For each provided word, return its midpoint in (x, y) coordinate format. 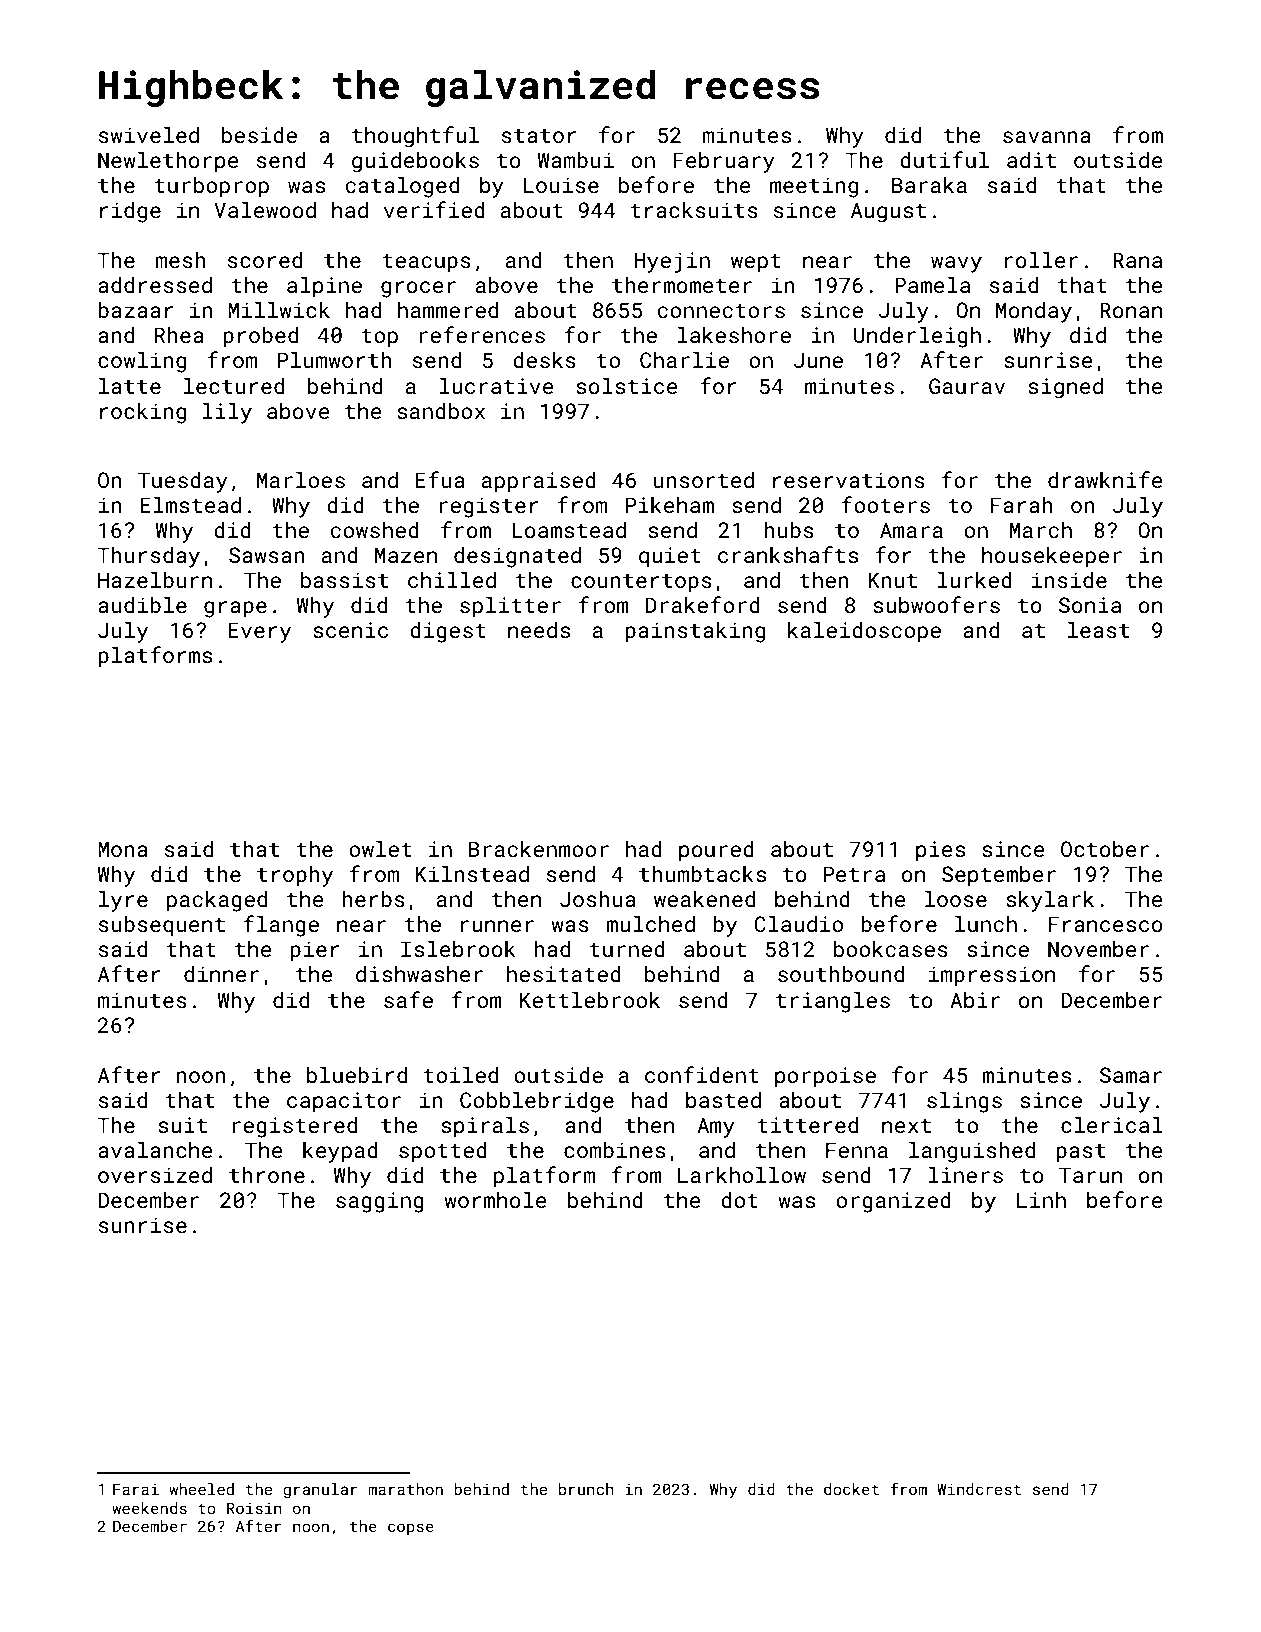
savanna (1047, 137)
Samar (1131, 1075)
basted (723, 1099)
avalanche (155, 1149)
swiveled (149, 134)
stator (539, 136)
